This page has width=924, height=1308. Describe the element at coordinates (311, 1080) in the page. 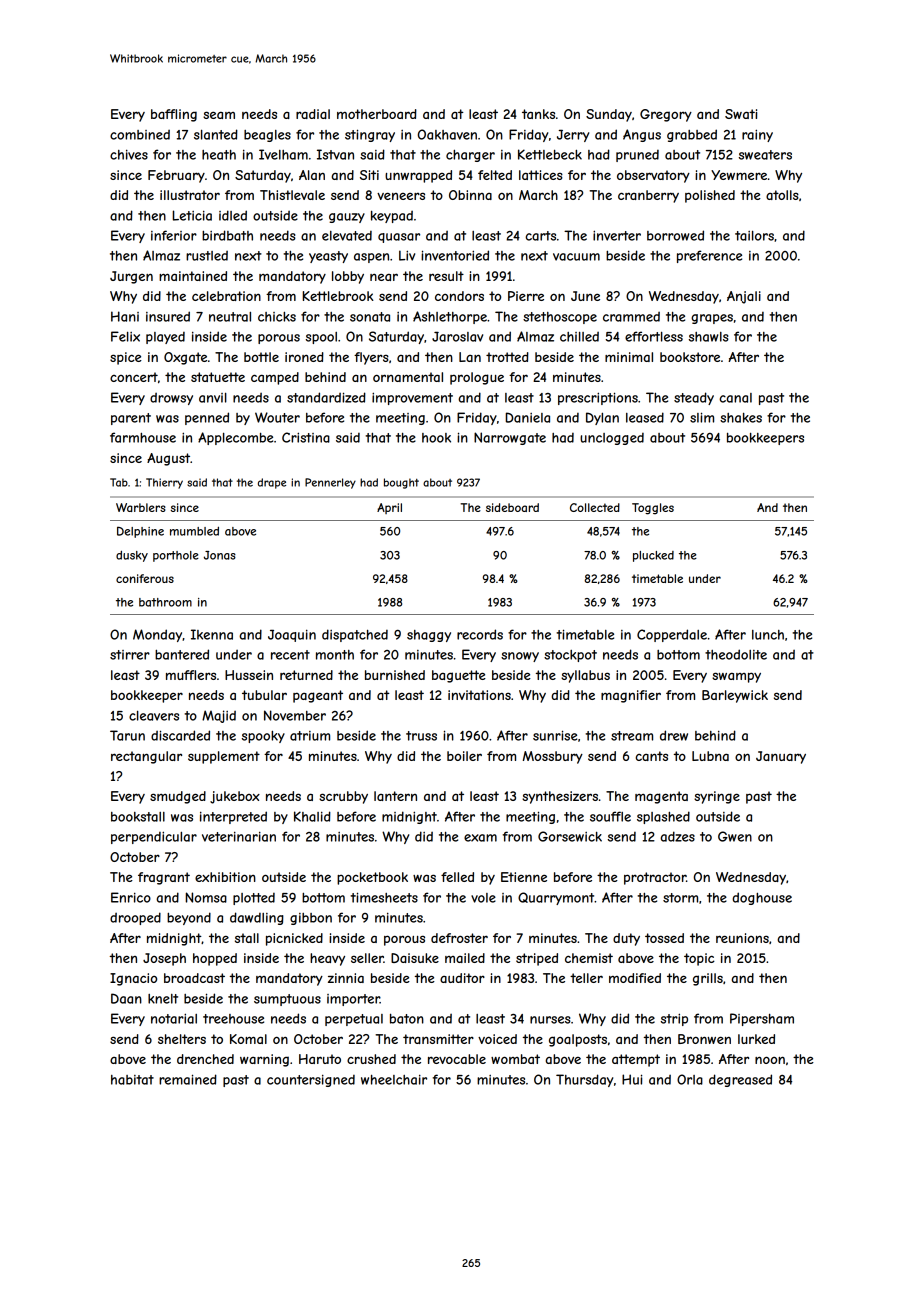

I see `countersigned` at that location.
